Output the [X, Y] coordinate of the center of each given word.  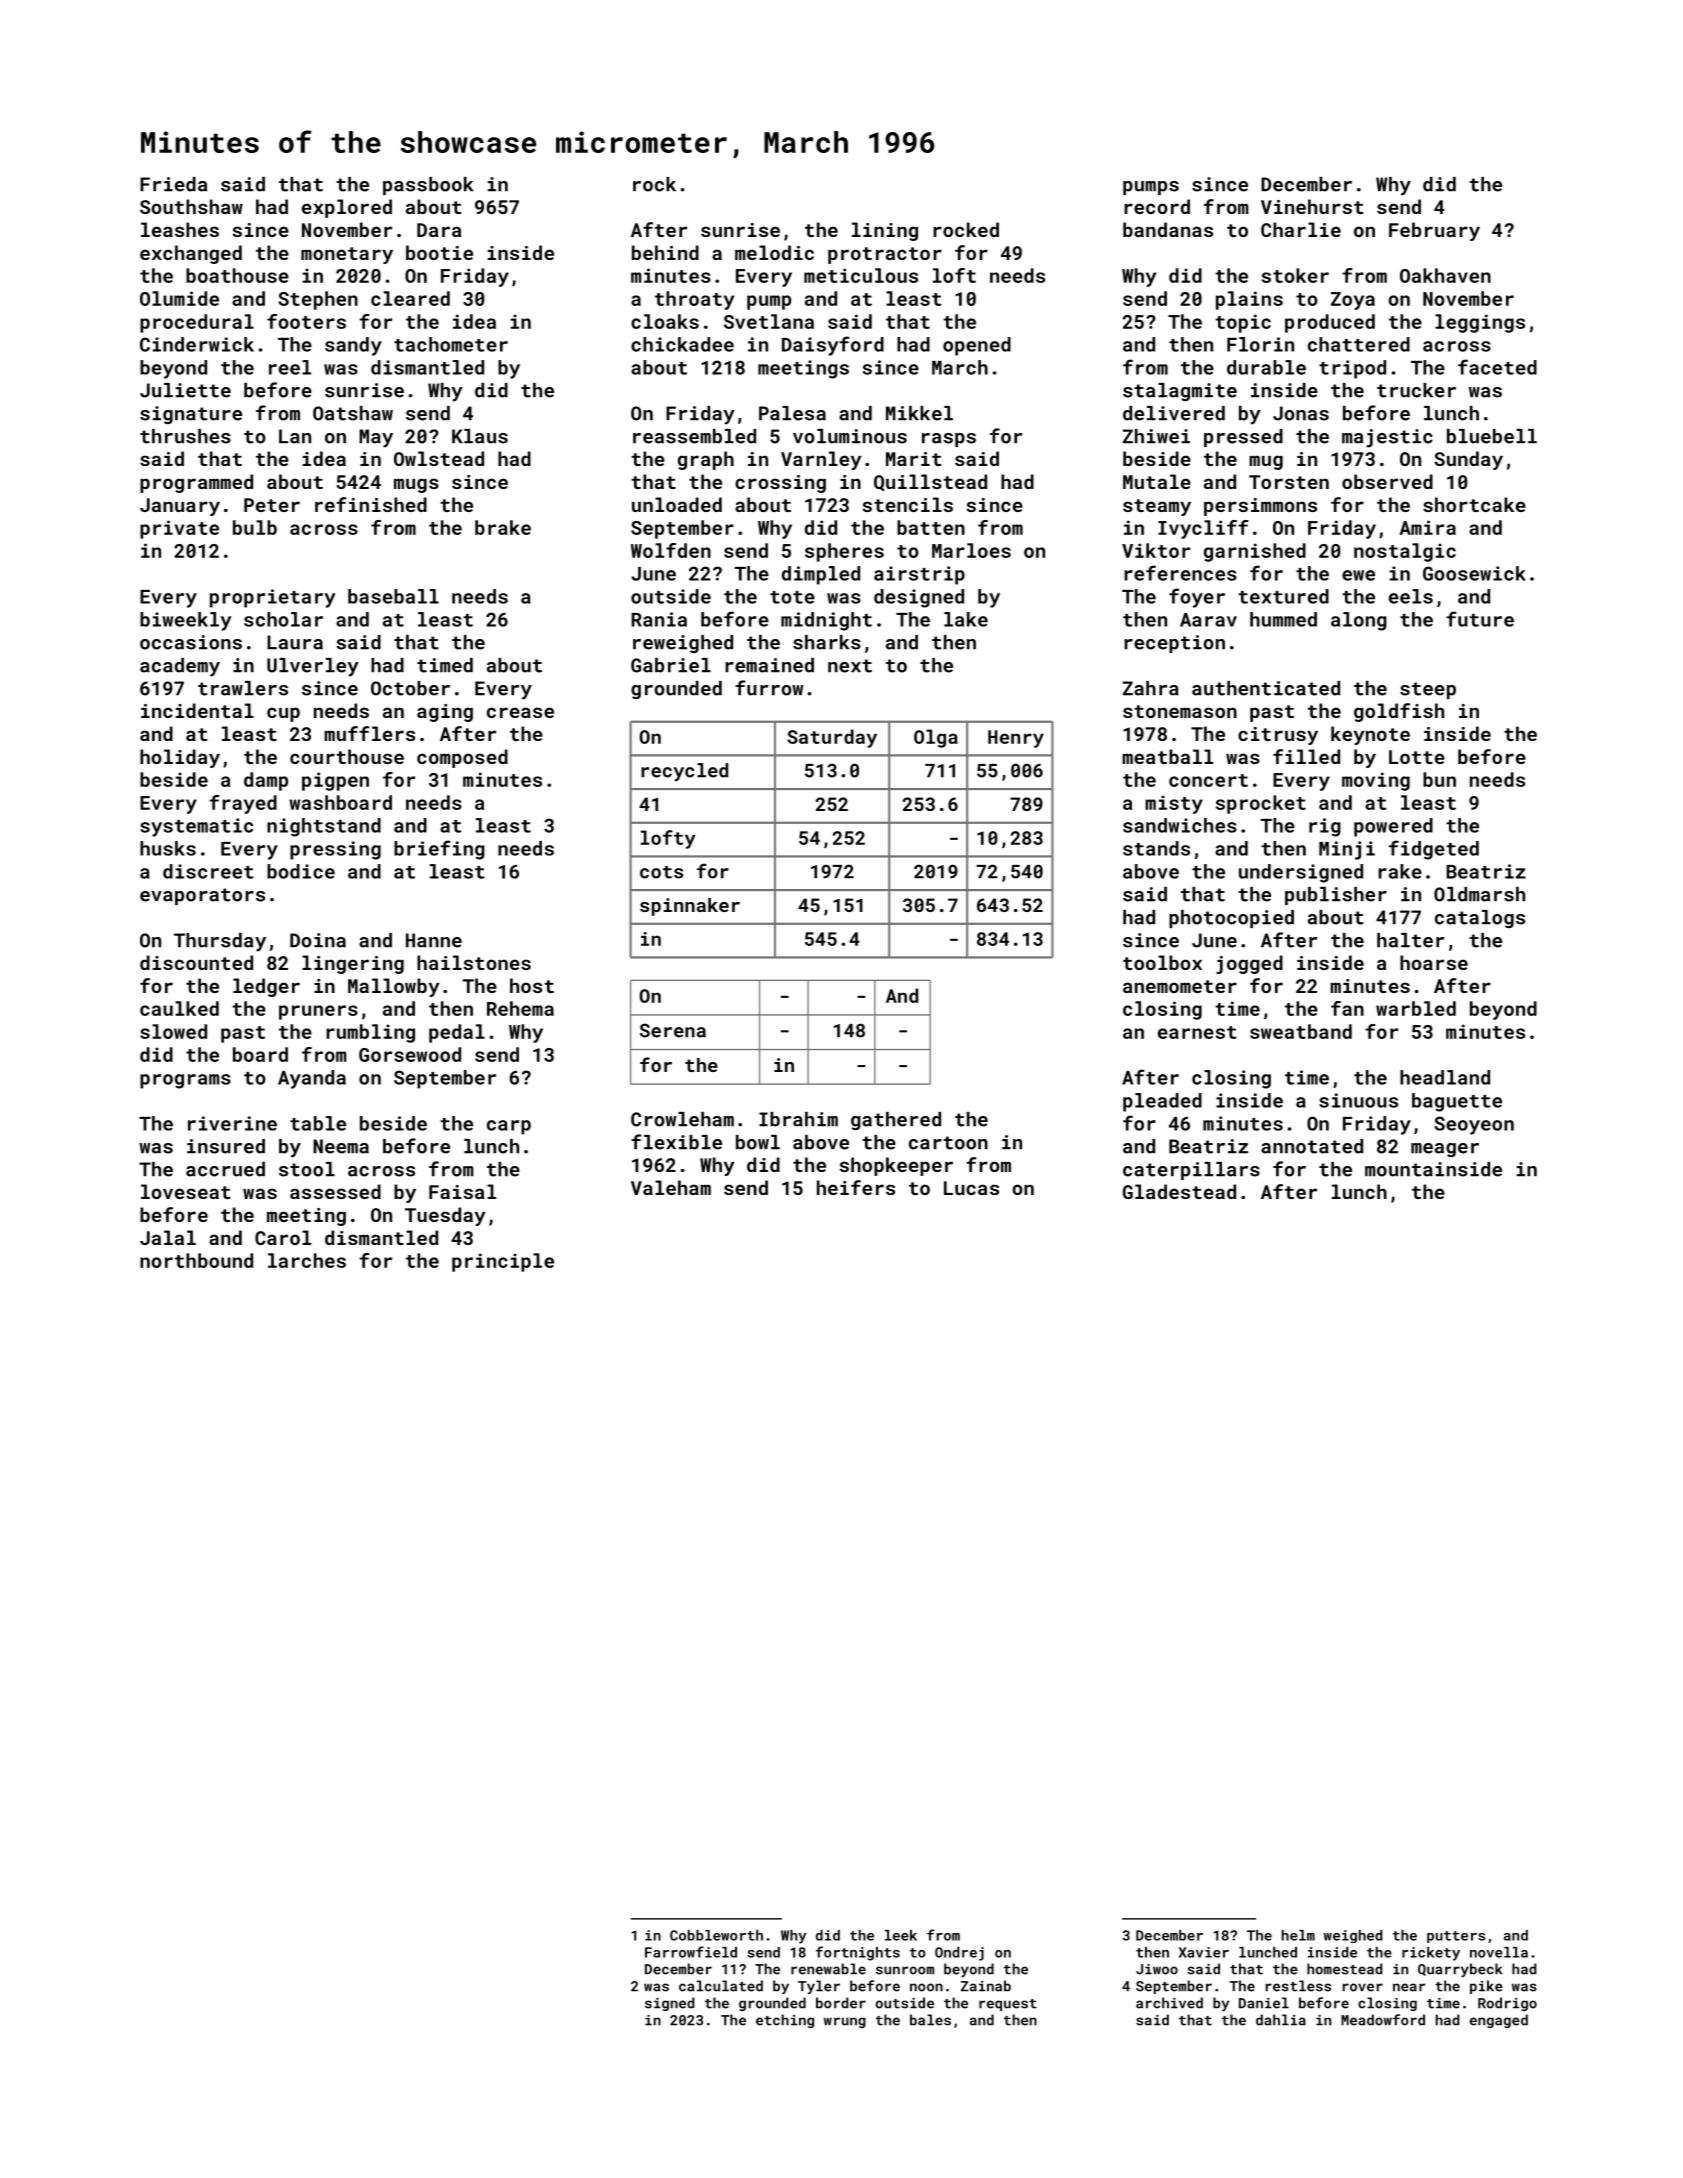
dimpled [821, 575]
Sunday [1468, 460]
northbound [196, 1260]
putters [1456, 1937]
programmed [196, 483]
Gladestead [1179, 1191]
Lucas [971, 1188]
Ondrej [959, 1954]
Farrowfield [691, 1952]
